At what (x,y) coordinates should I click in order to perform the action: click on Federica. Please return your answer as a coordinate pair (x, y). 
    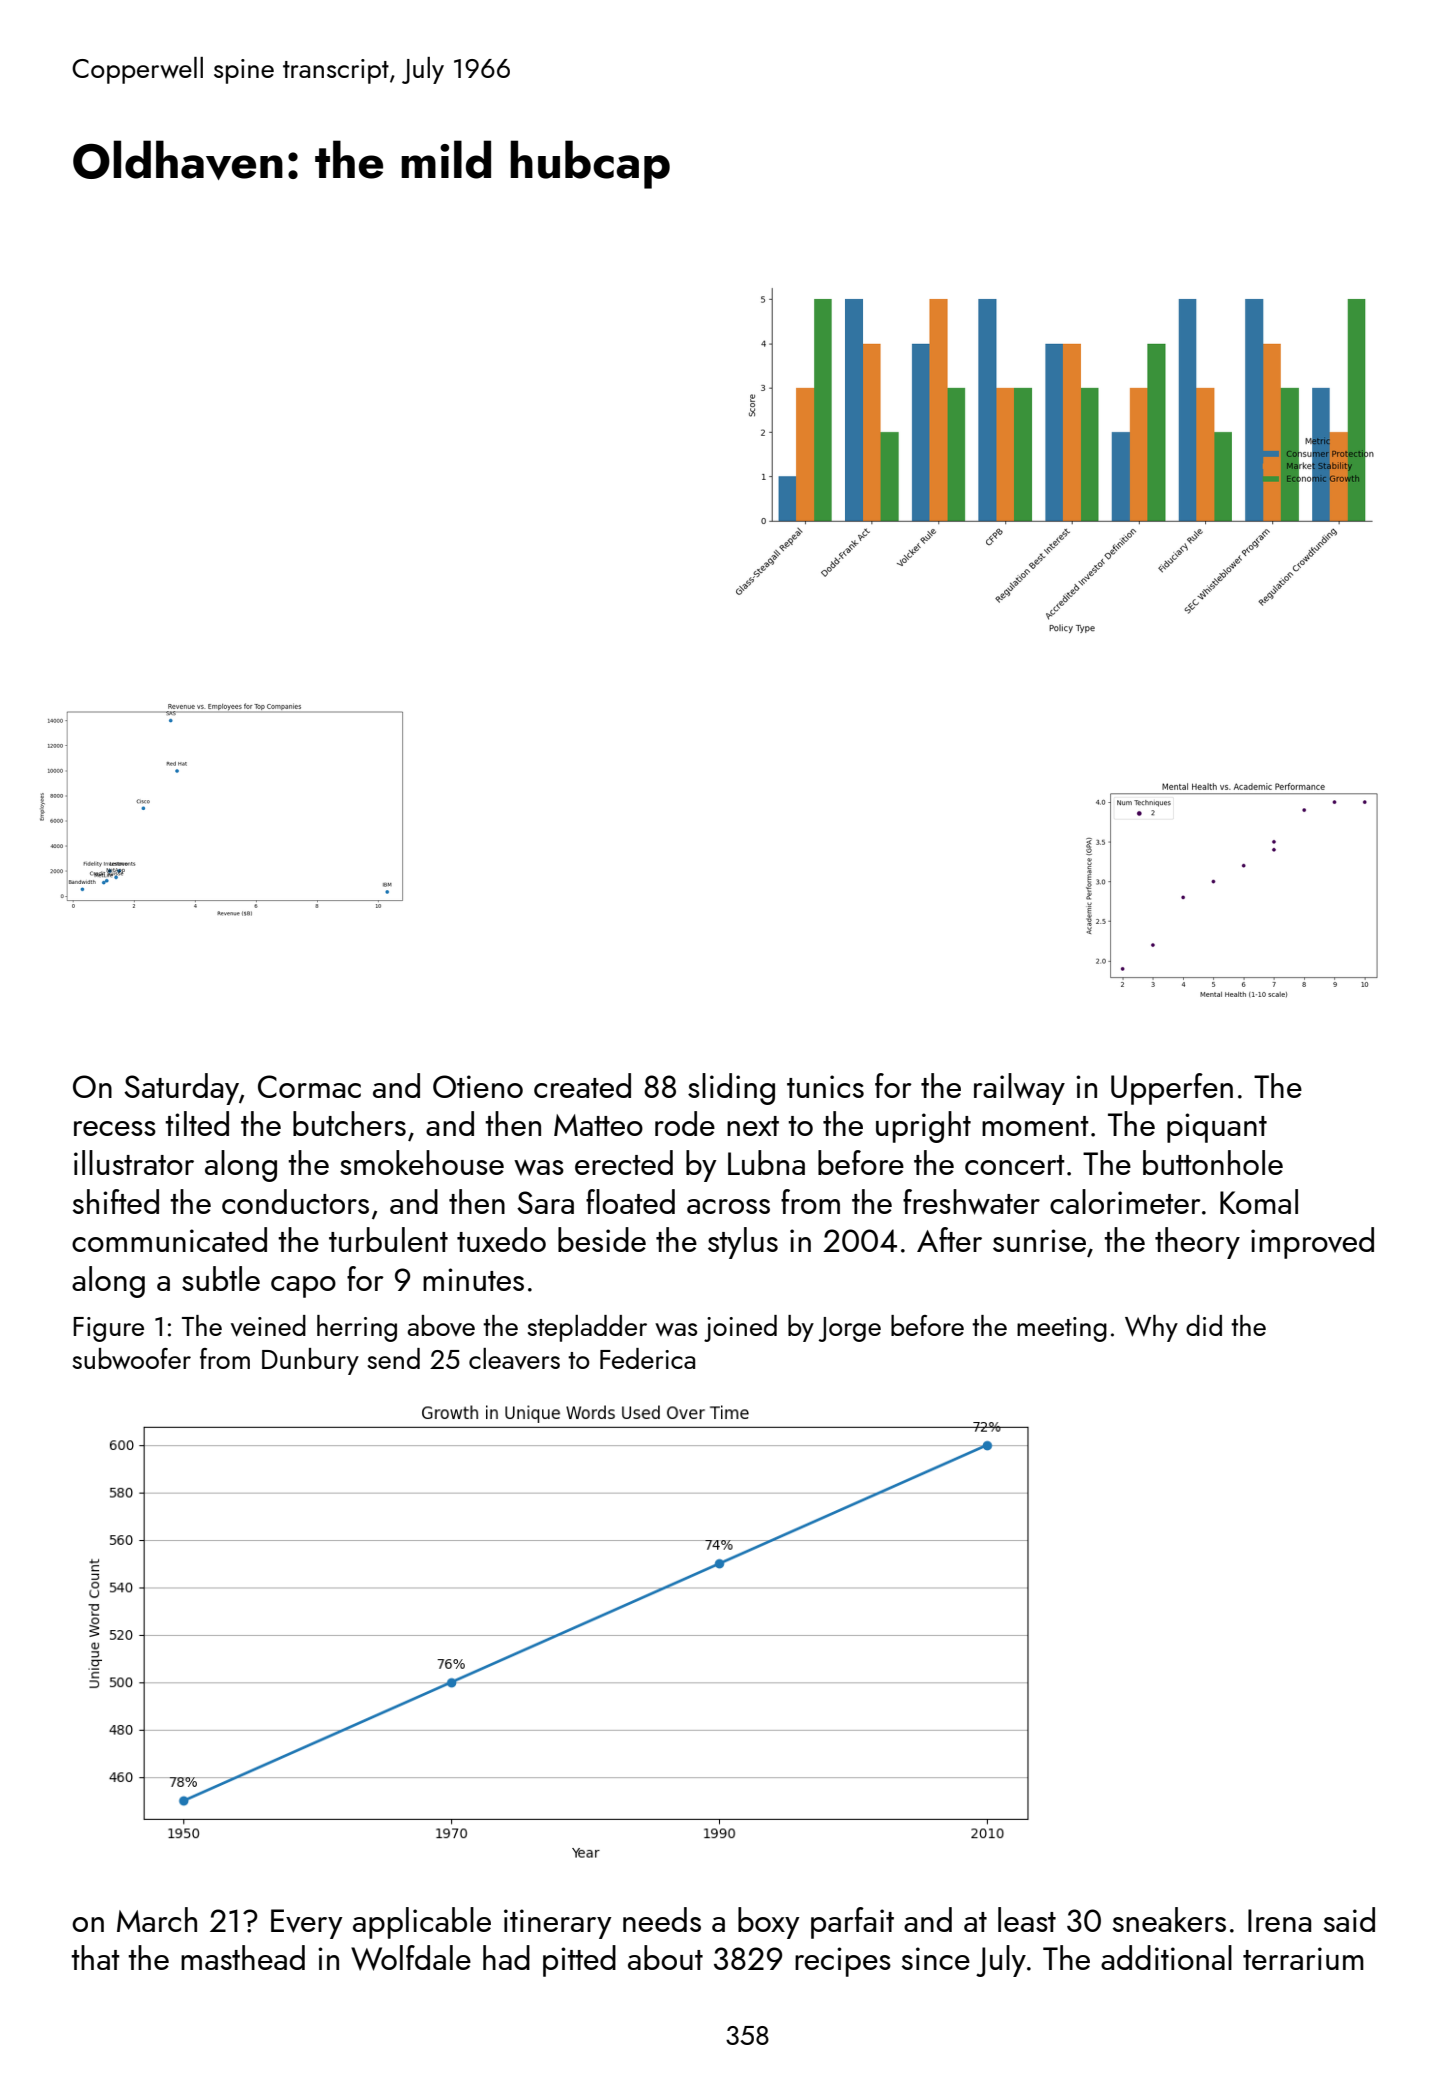
    Looking at the image, I should click on (647, 1358).
